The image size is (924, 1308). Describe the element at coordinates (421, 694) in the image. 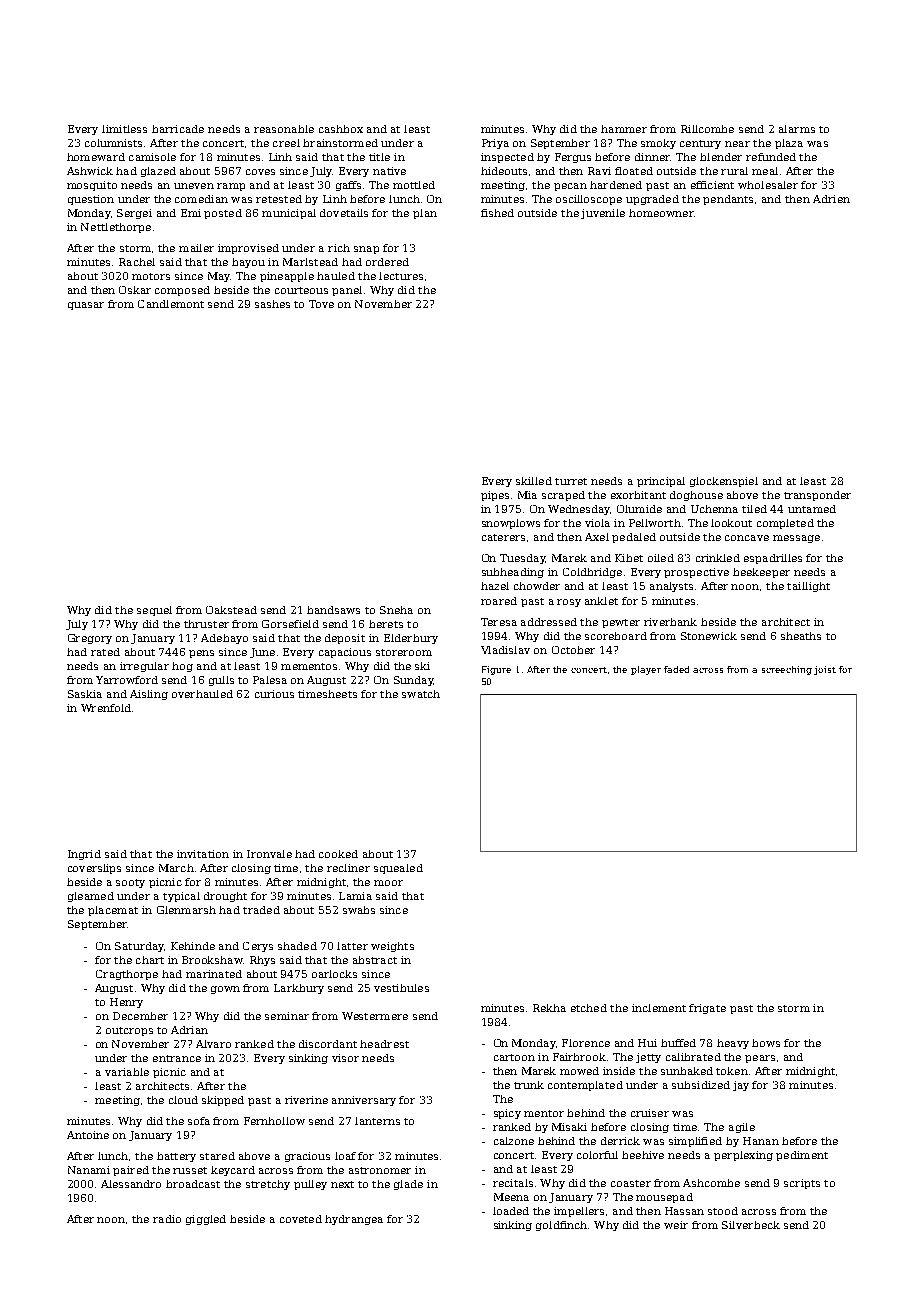

I see `swatch` at that location.
